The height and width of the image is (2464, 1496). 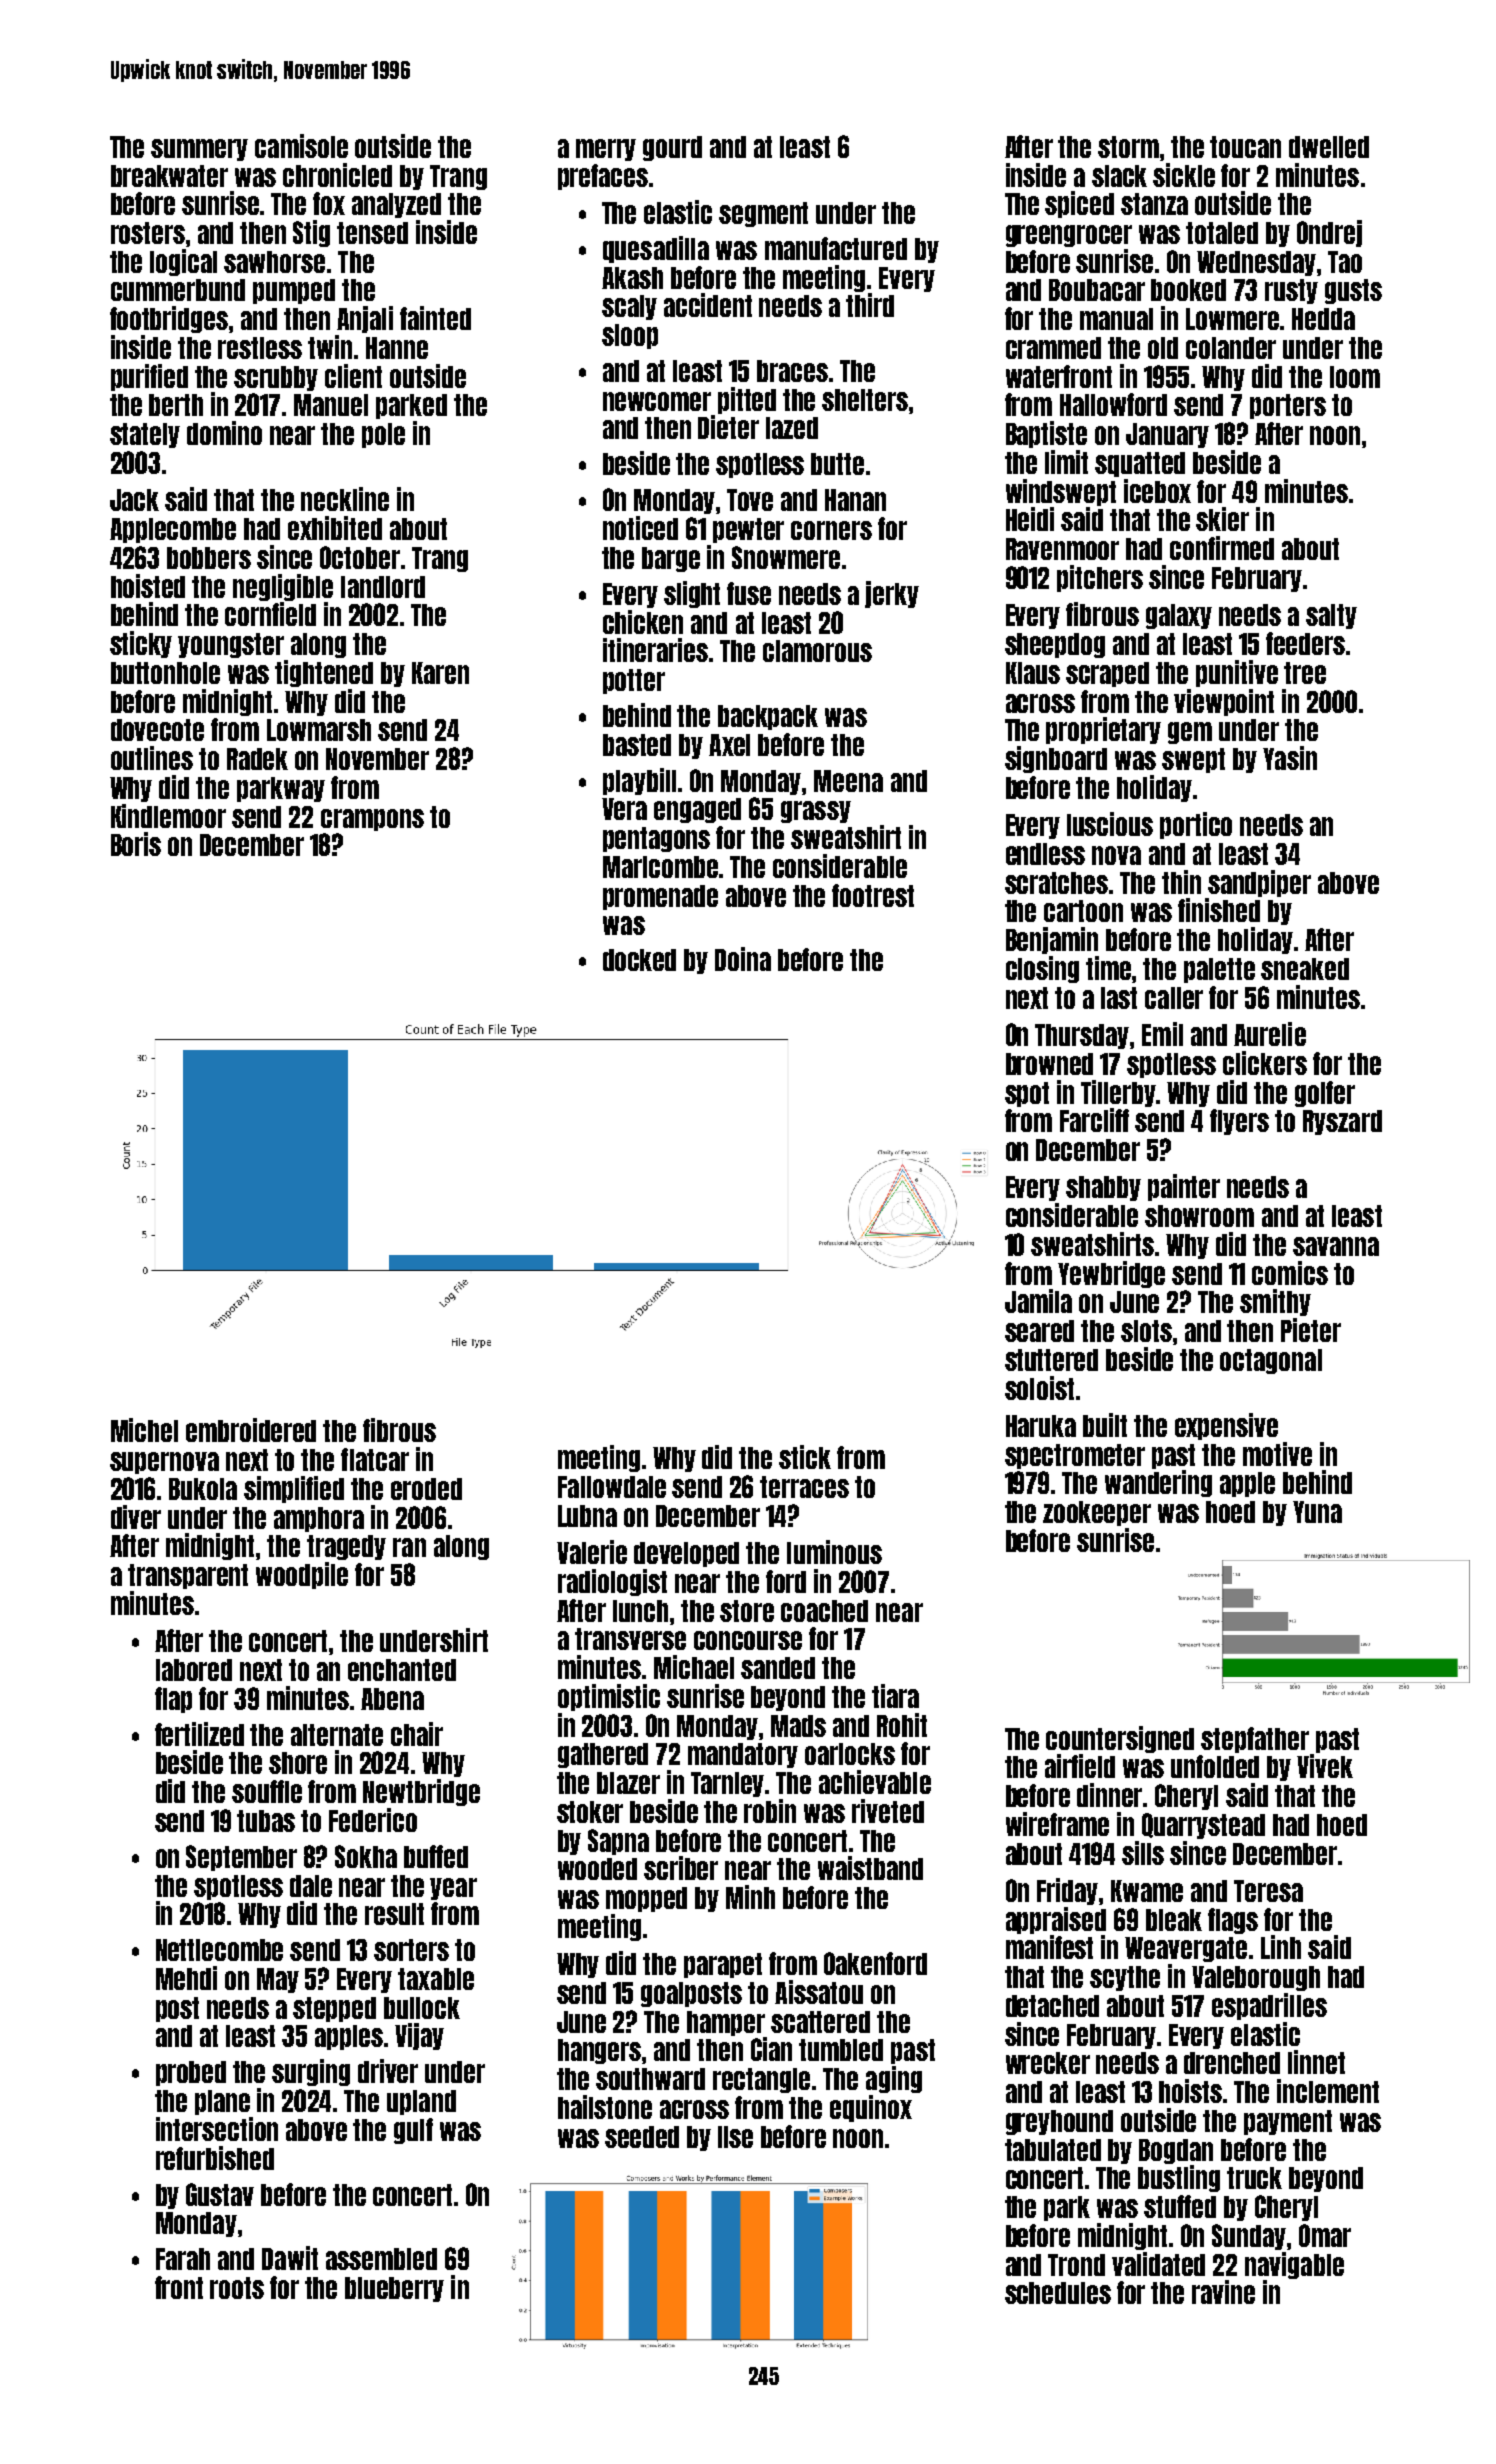 I want to click on painter, so click(x=1184, y=1187).
